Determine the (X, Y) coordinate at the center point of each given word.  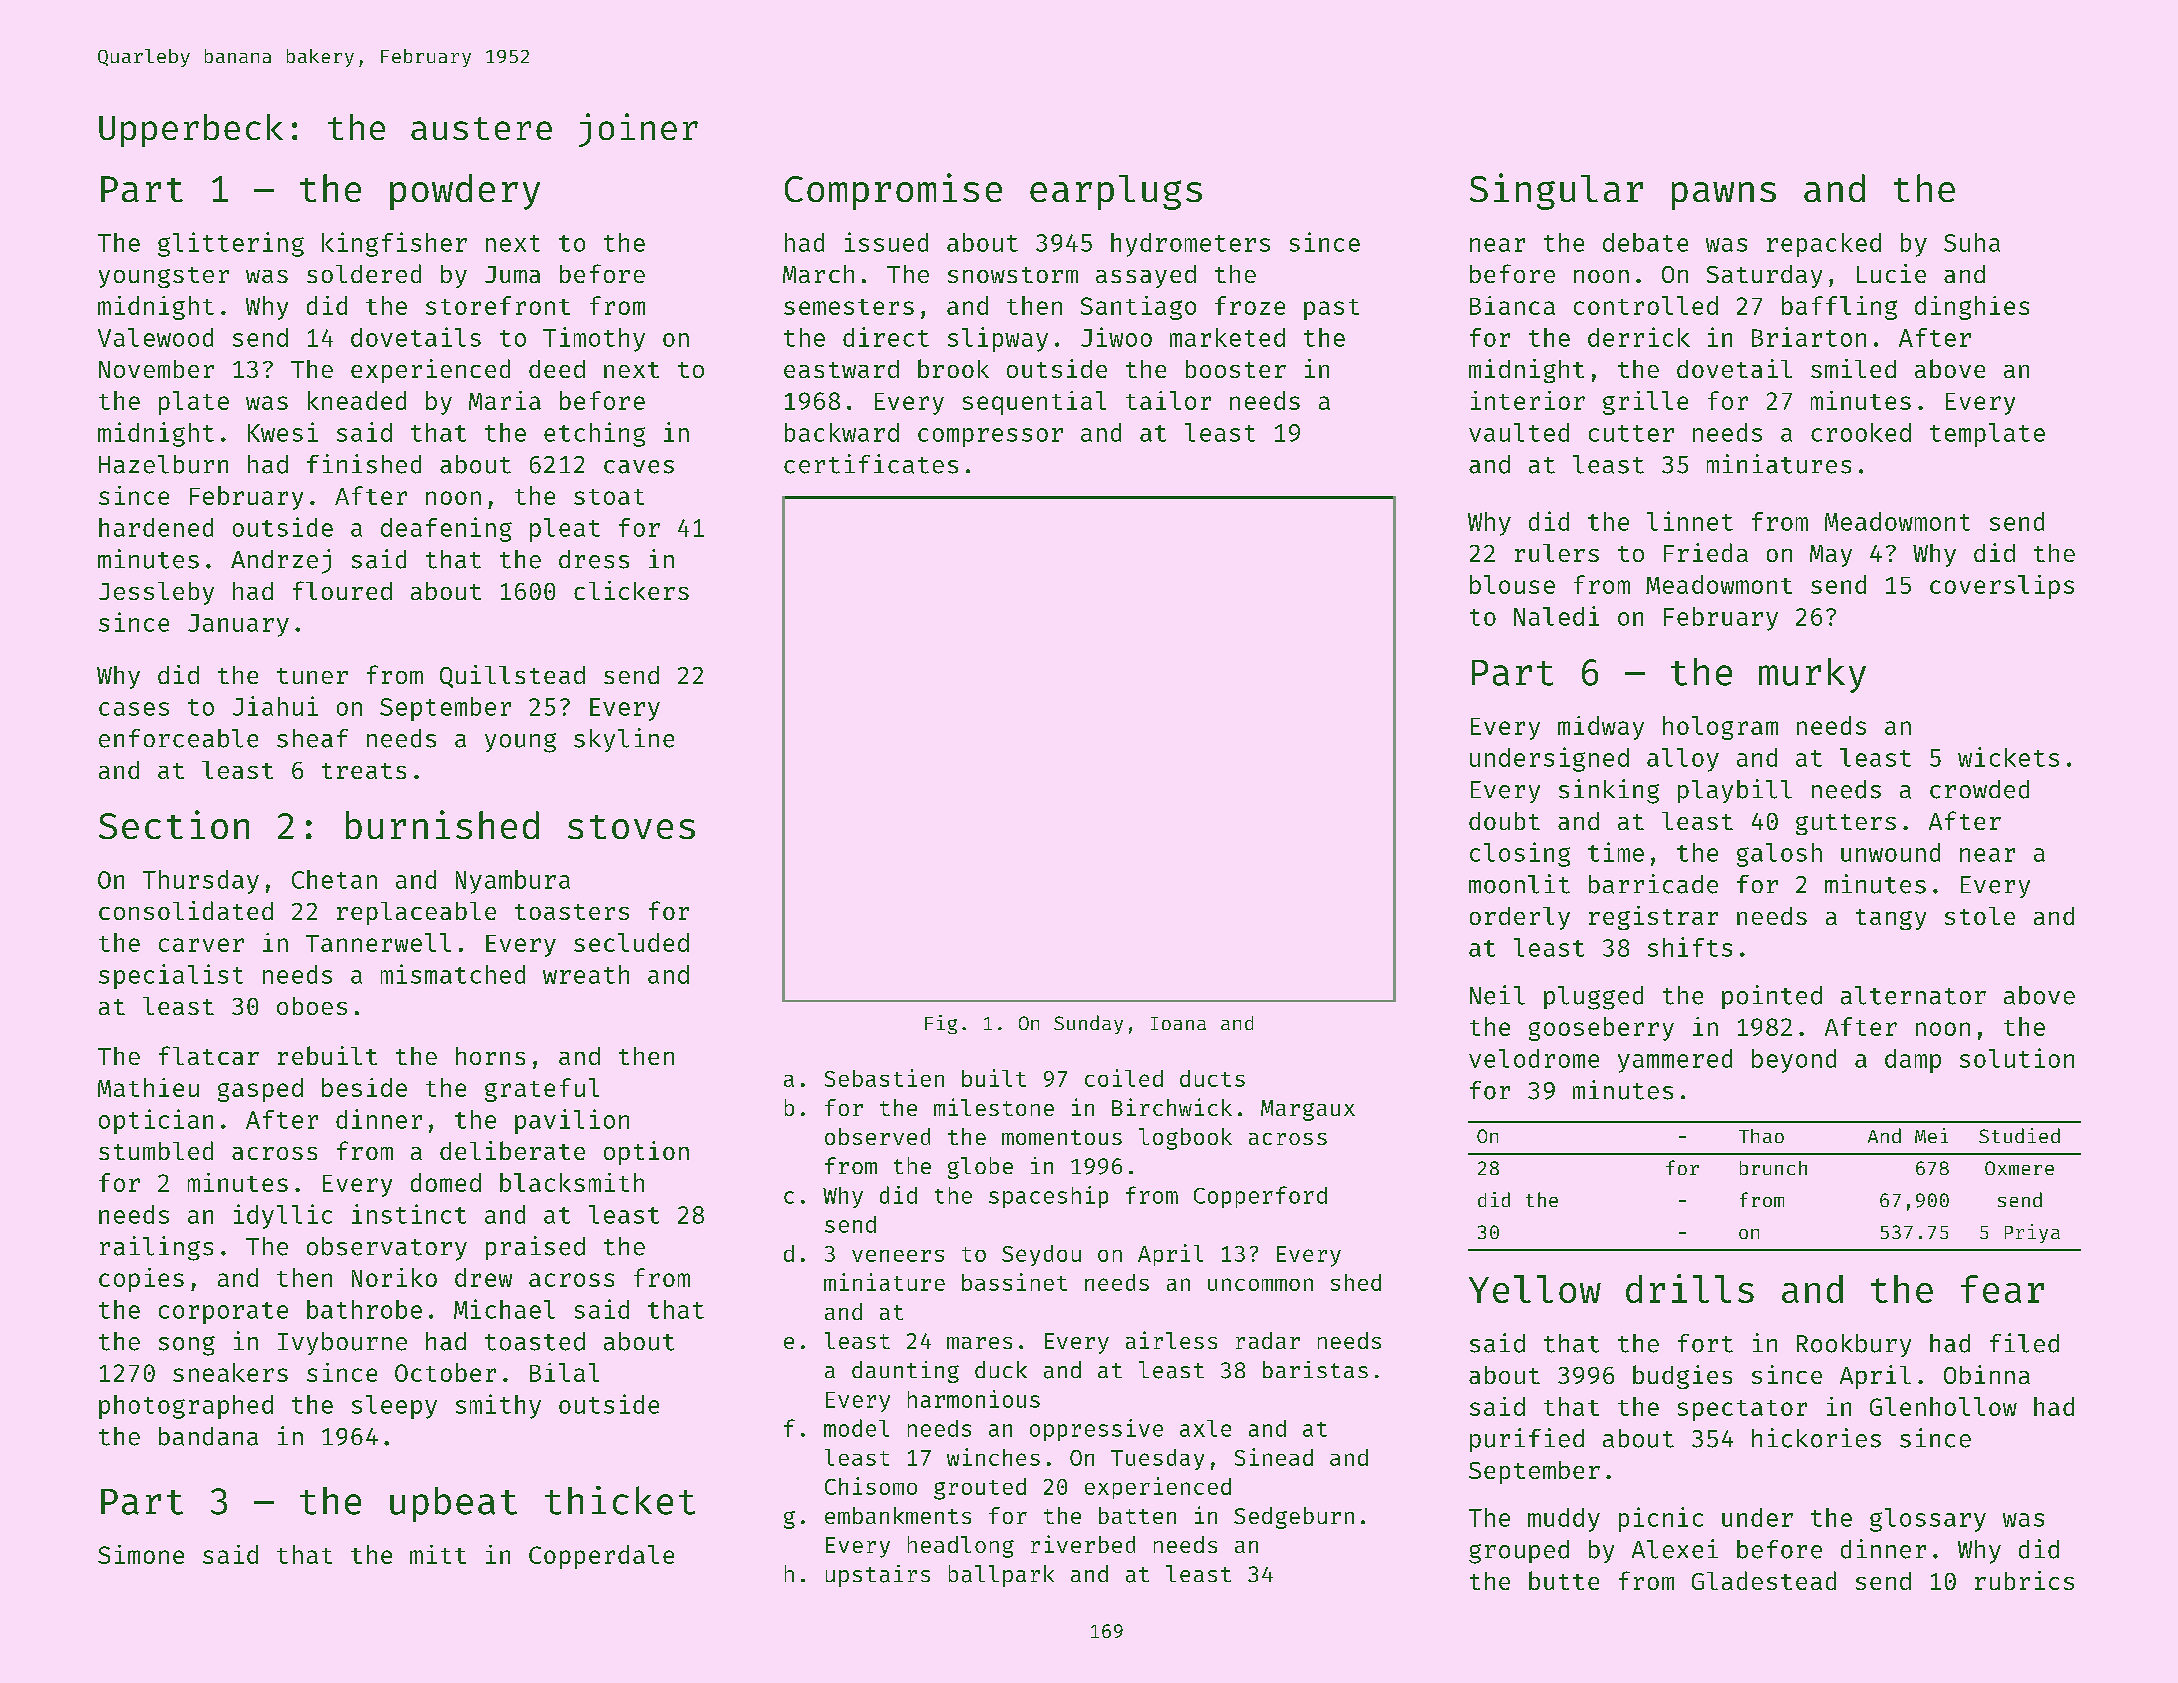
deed (557, 369)
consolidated (186, 910)
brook (953, 368)
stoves (631, 827)
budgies (1682, 1377)
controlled (1646, 305)
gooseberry (1601, 1029)
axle (1205, 1428)
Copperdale (601, 1557)
